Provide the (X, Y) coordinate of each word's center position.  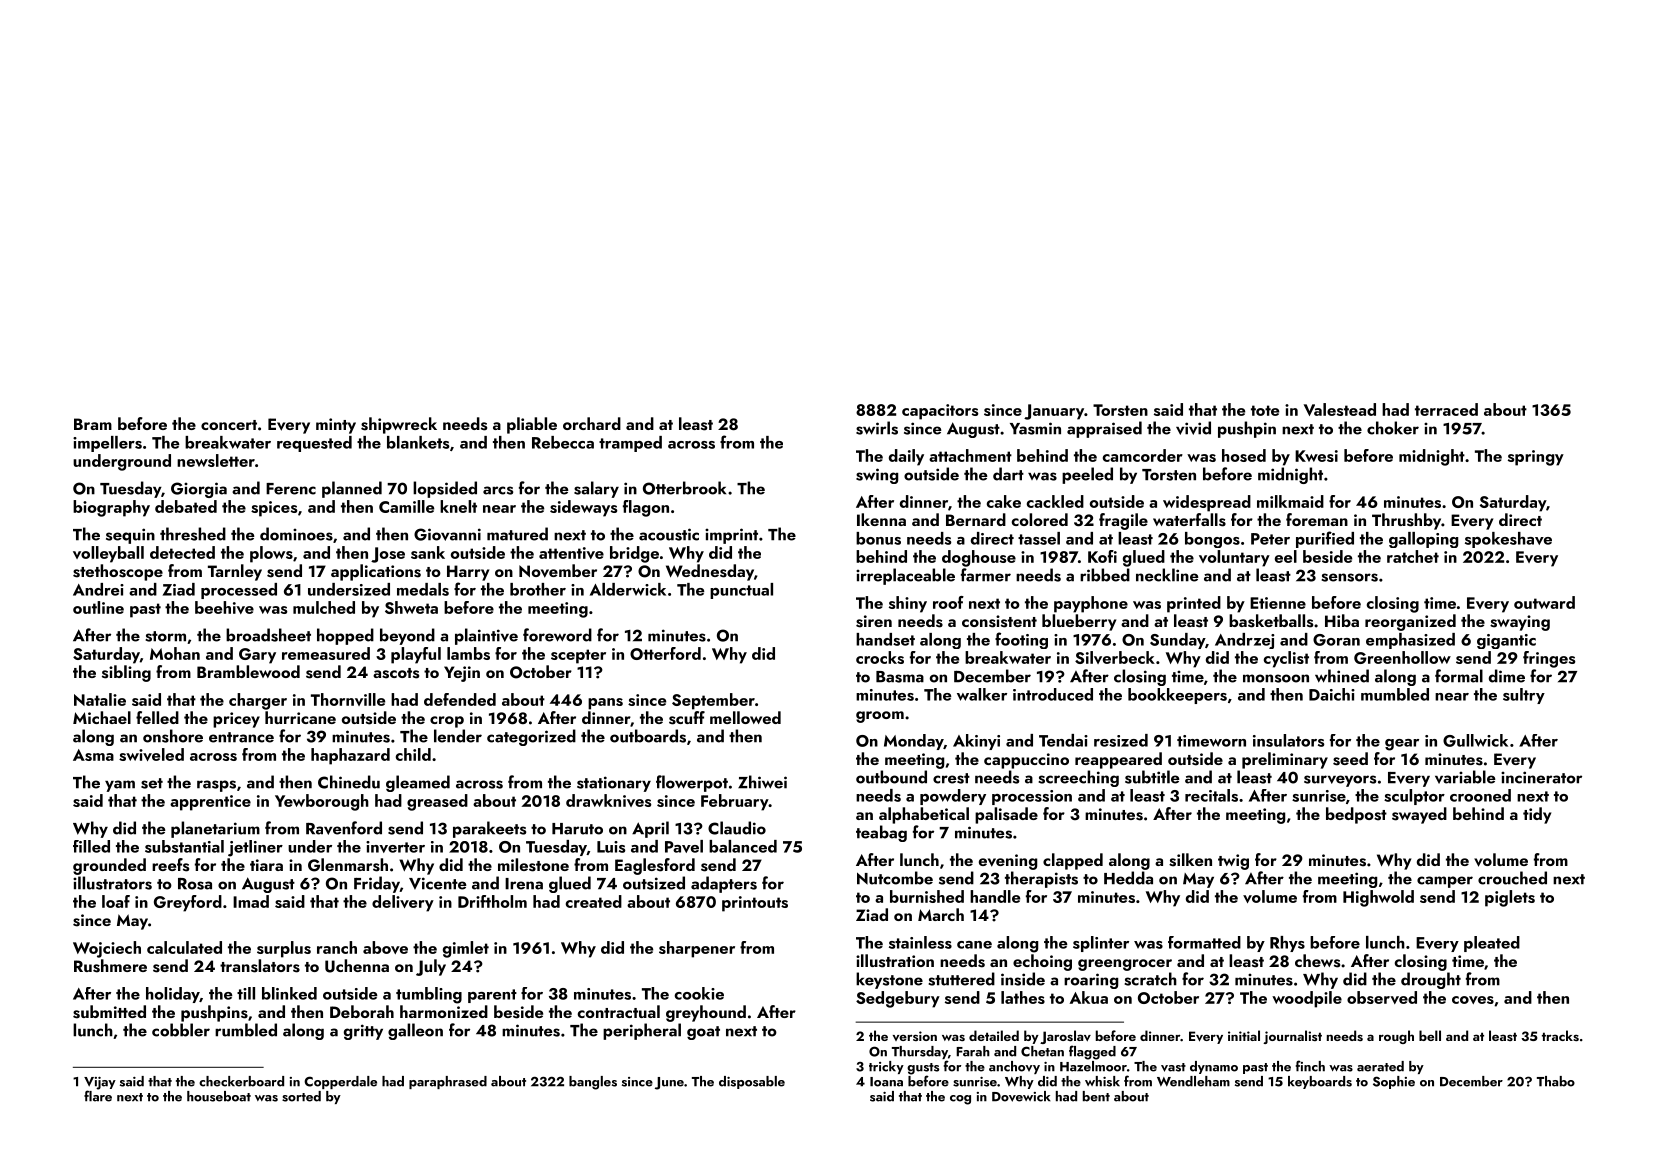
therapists (1041, 879)
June (669, 1083)
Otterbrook (684, 488)
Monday (914, 742)
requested (314, 444)
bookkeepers (1177, 696)
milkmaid (1290, 501)
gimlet (466, 949)
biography (111, 508)
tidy (1537, 815)
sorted (301, 1096)
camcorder (1143, 455)
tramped (630, 444)
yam (120, 786)
